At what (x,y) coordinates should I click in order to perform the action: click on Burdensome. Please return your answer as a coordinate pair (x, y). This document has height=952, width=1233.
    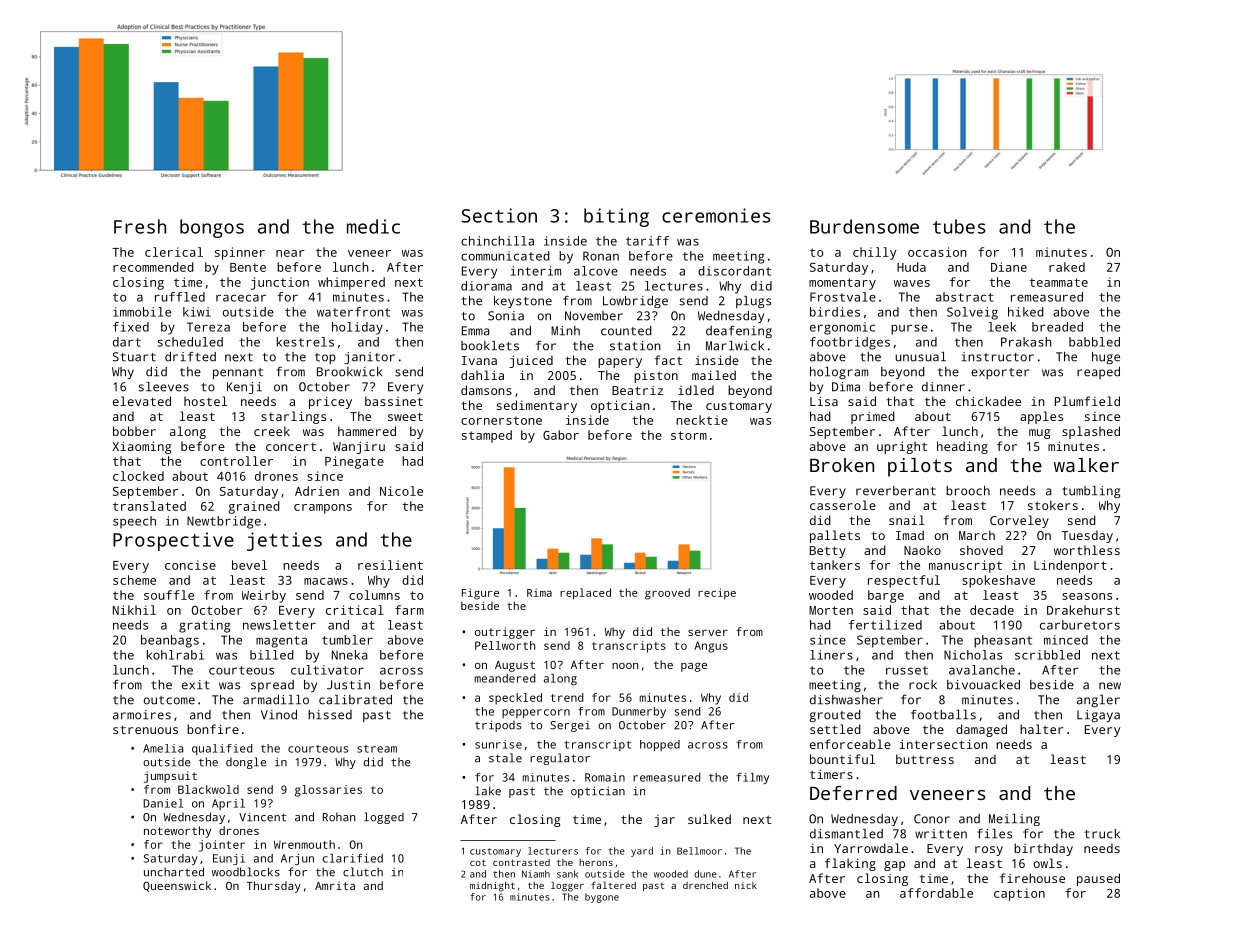
    Looking at the image, I should click on (864, 226).
